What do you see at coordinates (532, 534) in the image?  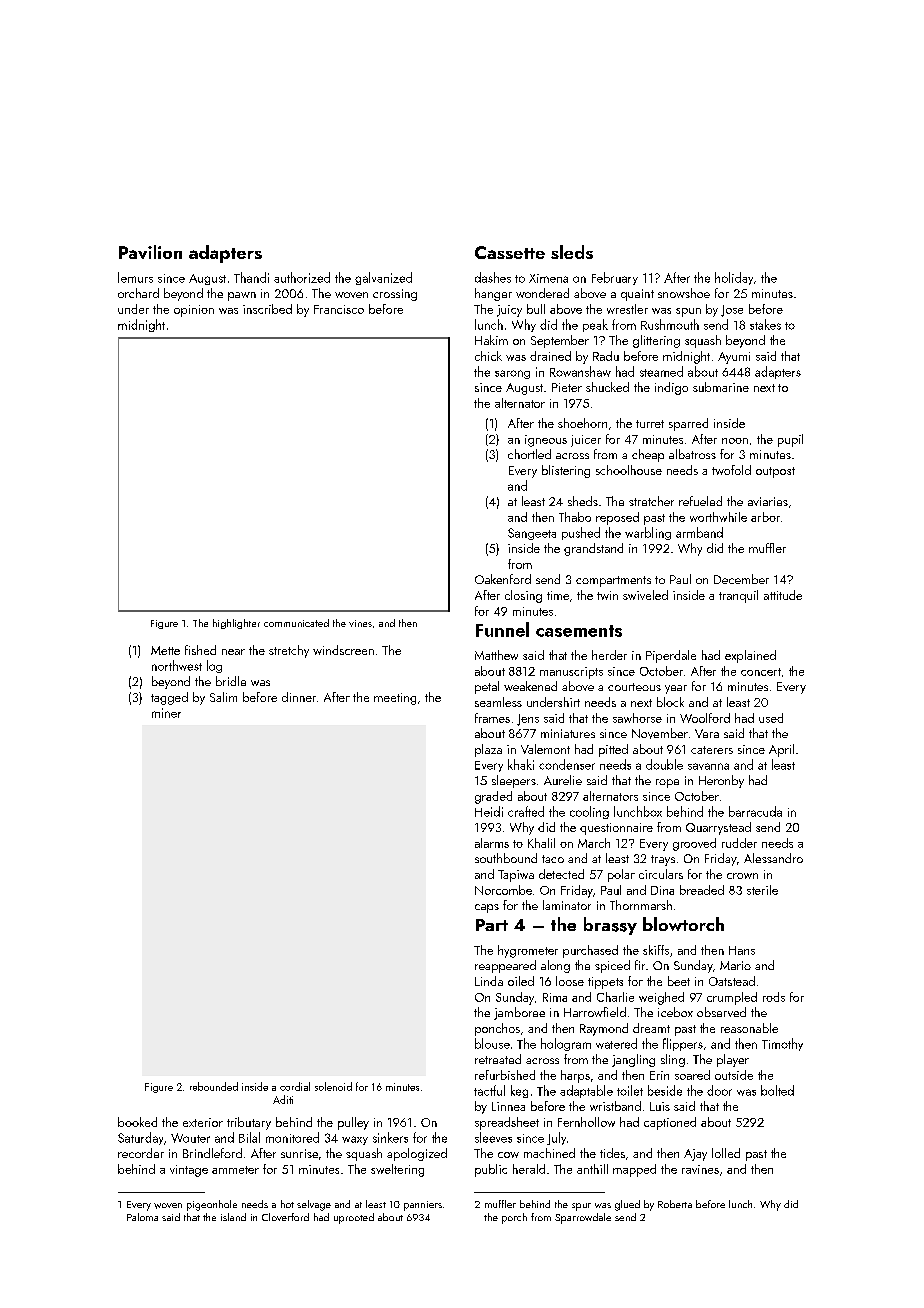 I see `Sangeeta` at bounding box center [532, 534].
